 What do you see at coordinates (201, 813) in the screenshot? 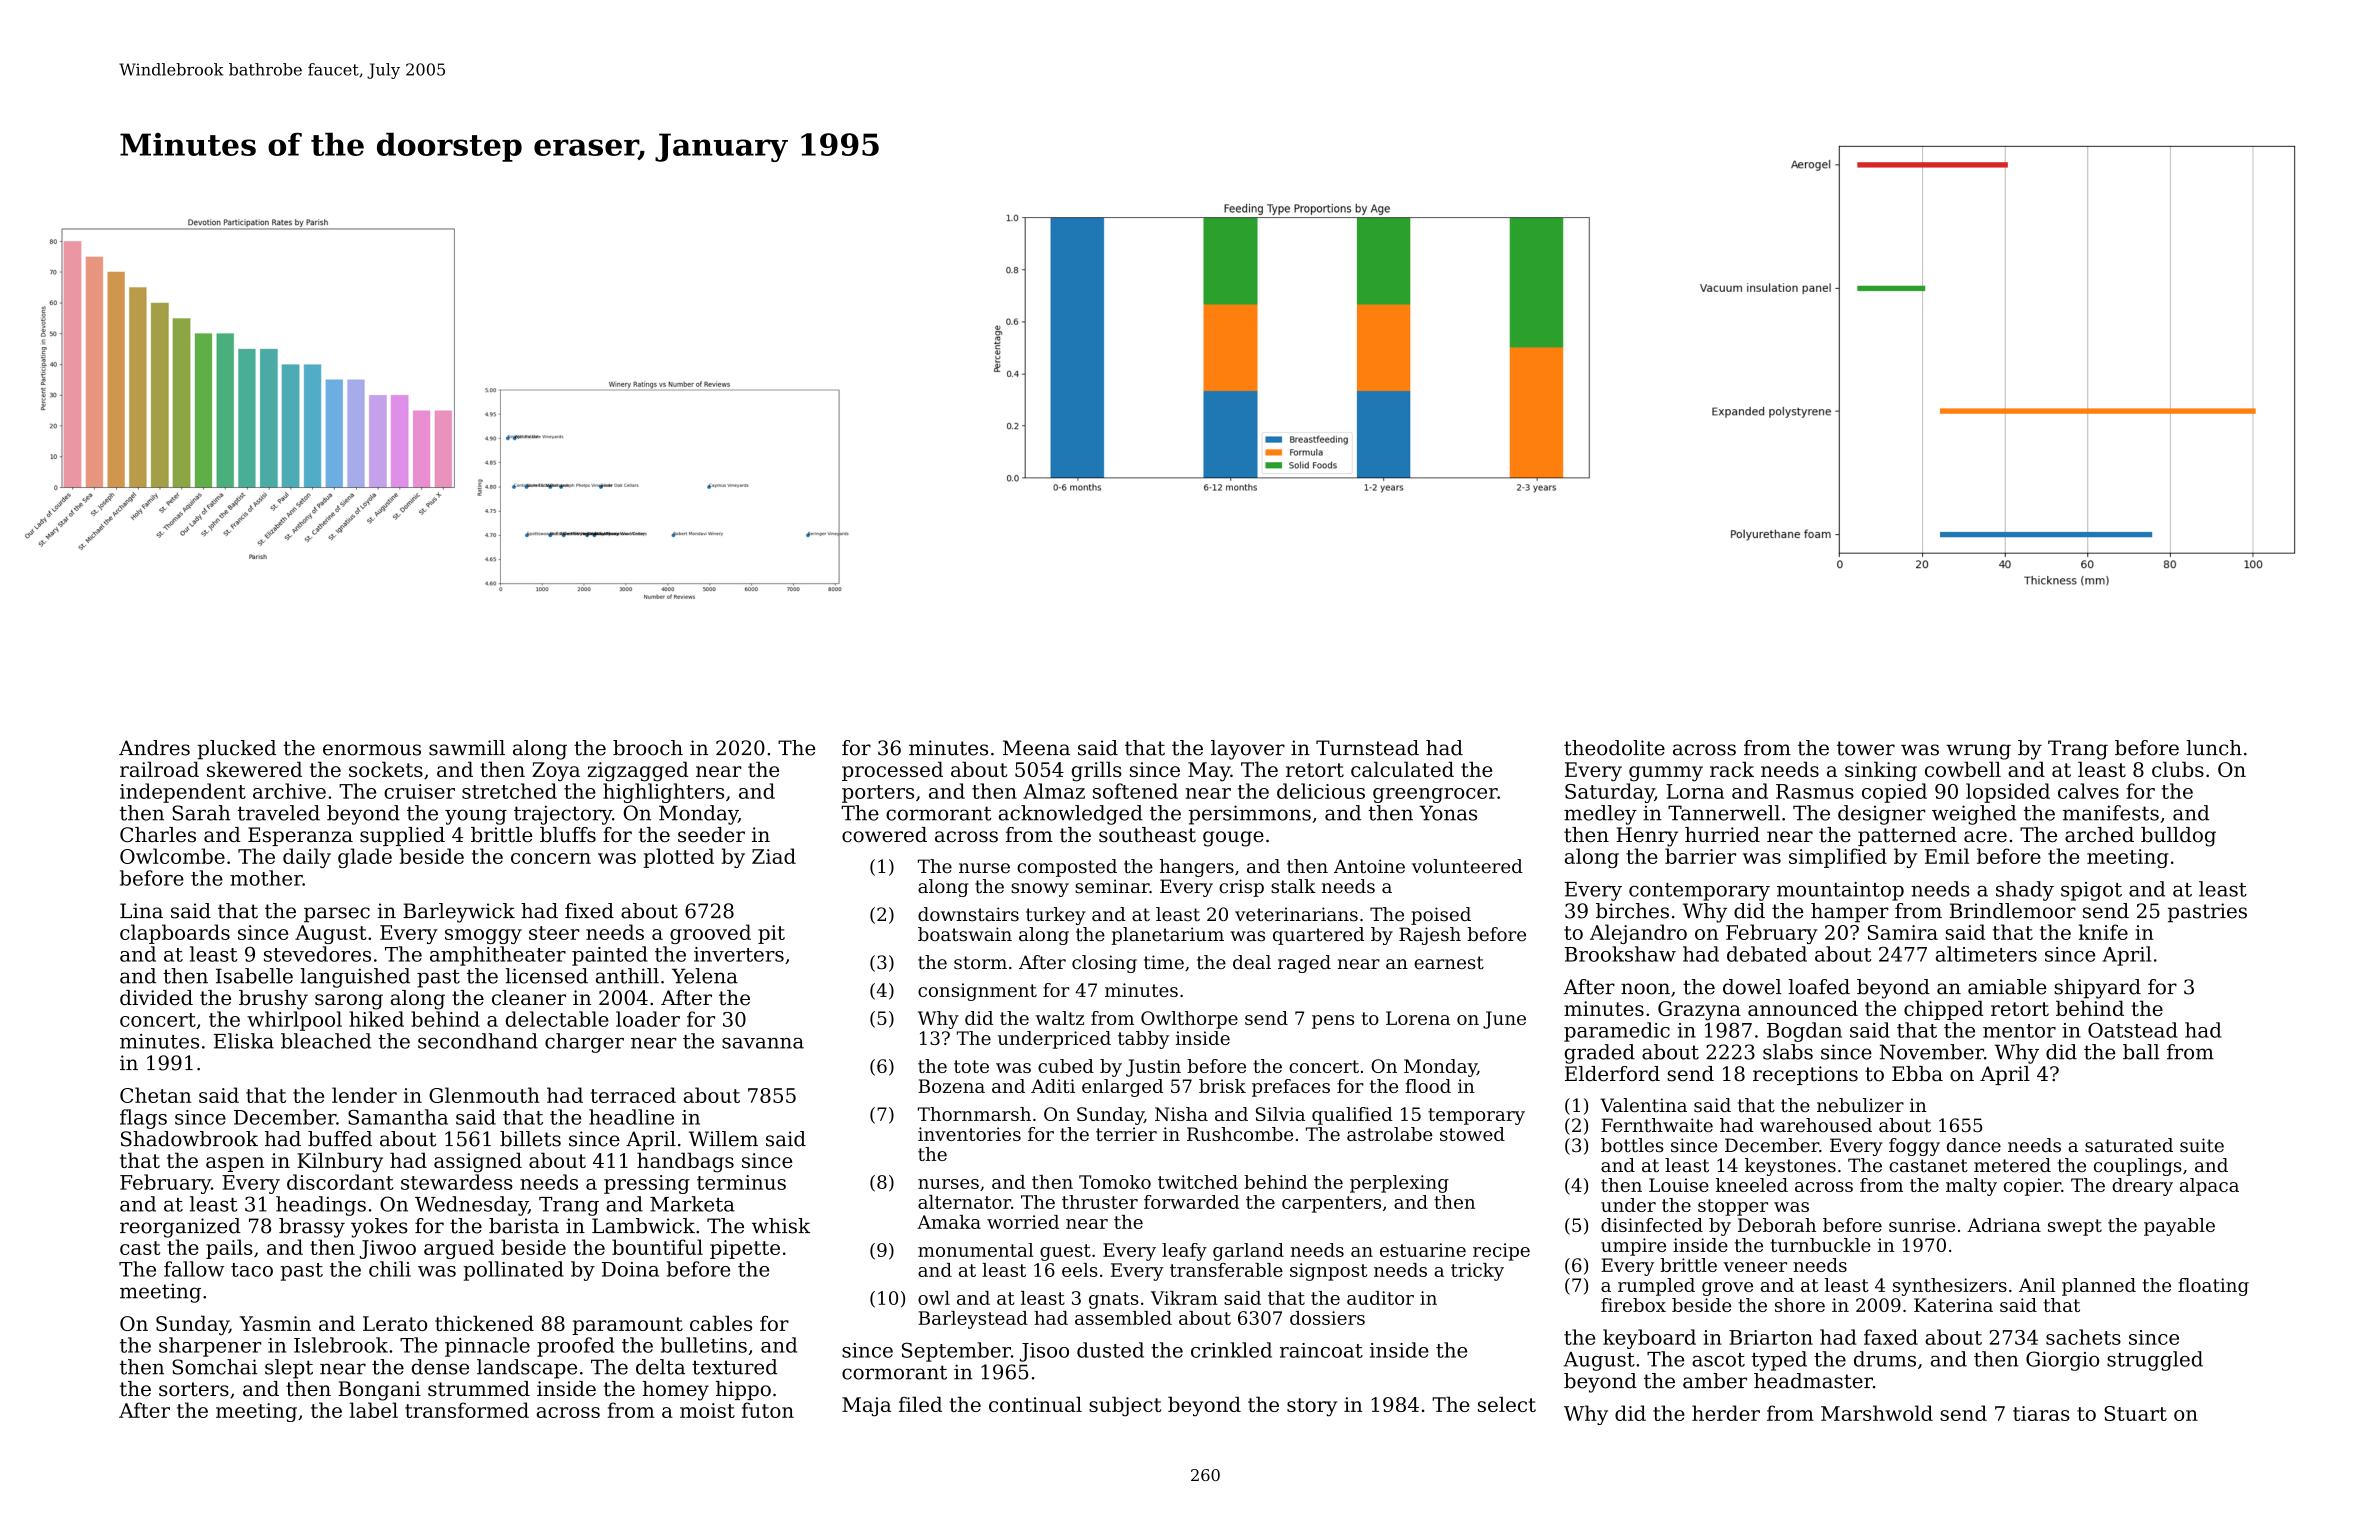
I see `Sarah` at bounding box center [201, 813].
